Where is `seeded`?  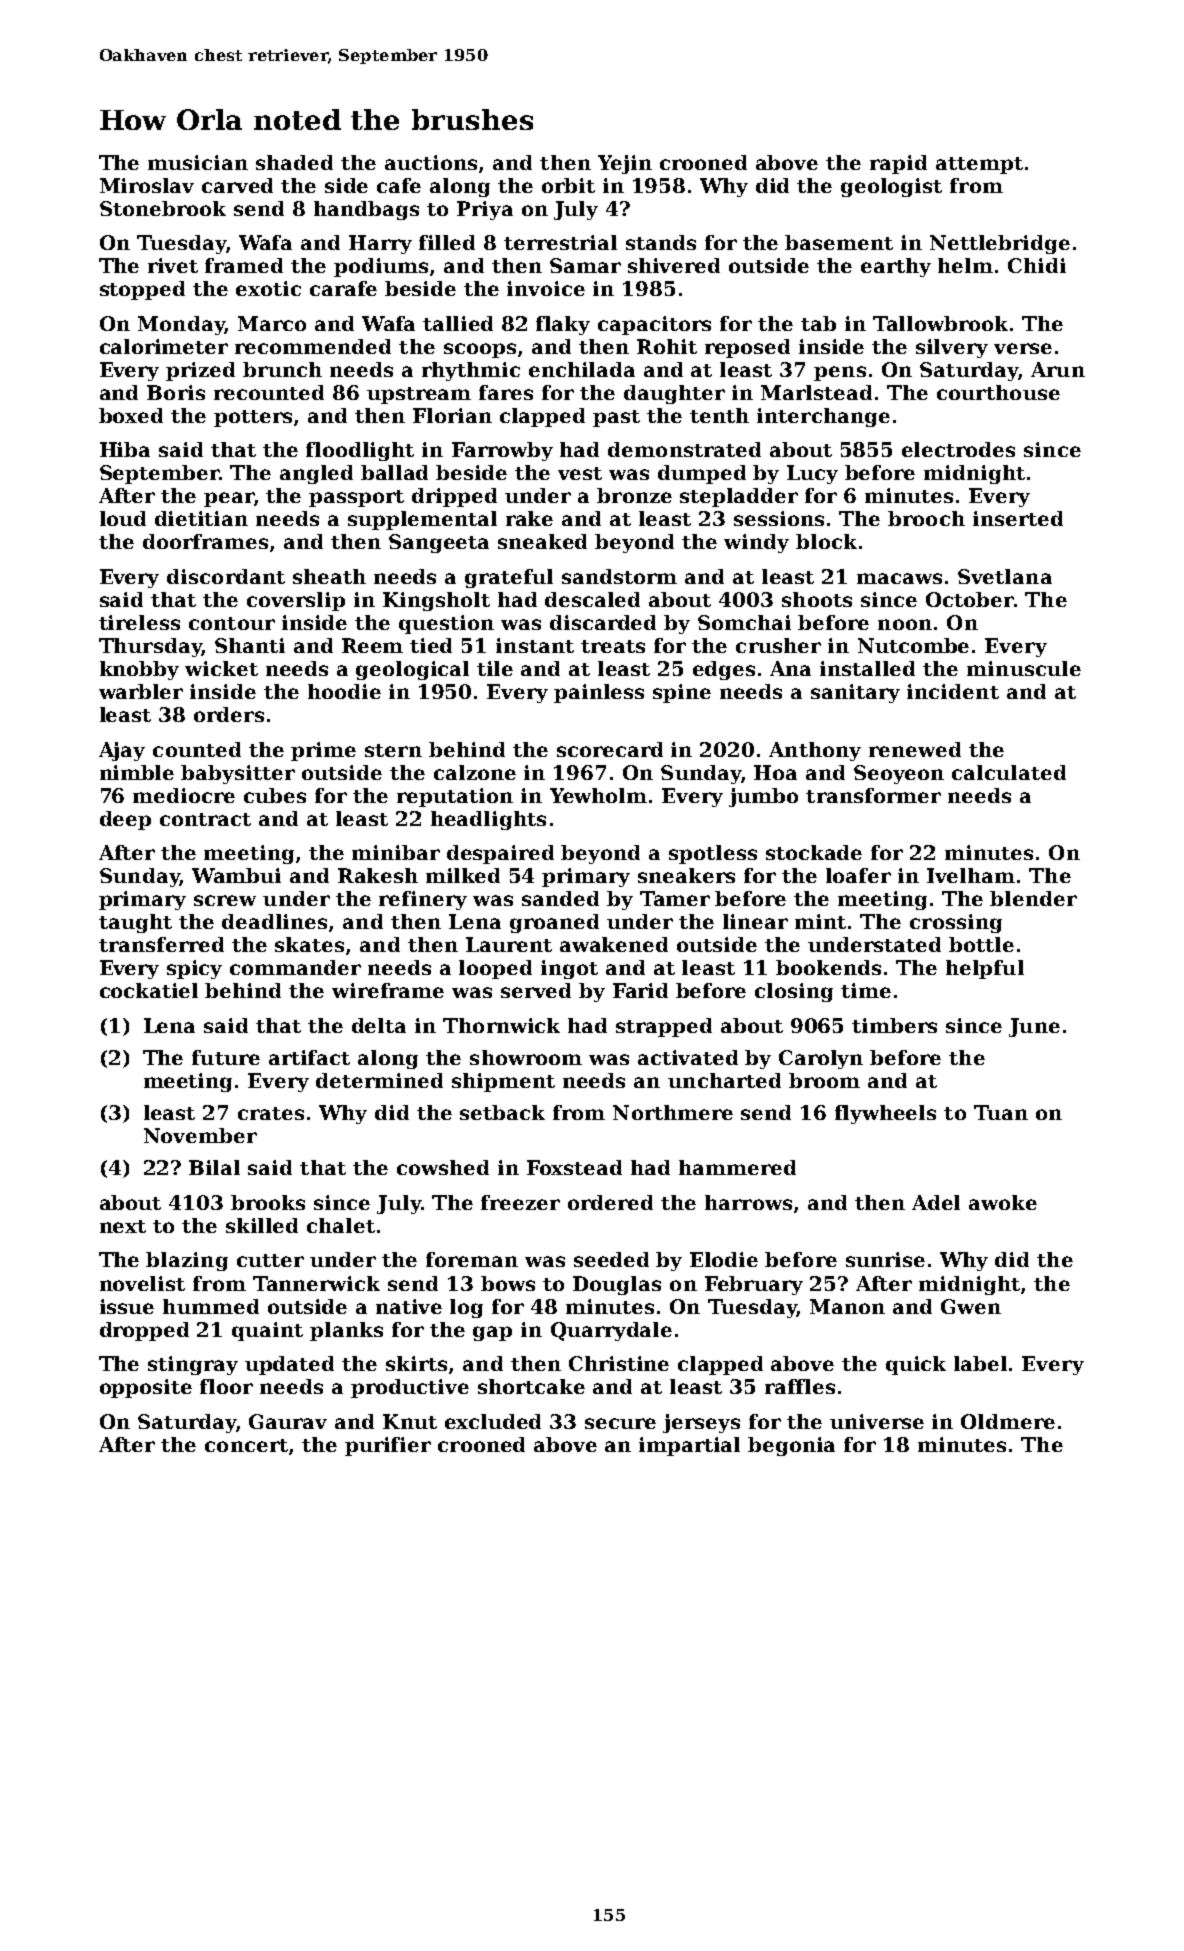 seeded is located at coordinates (611, 1259).
